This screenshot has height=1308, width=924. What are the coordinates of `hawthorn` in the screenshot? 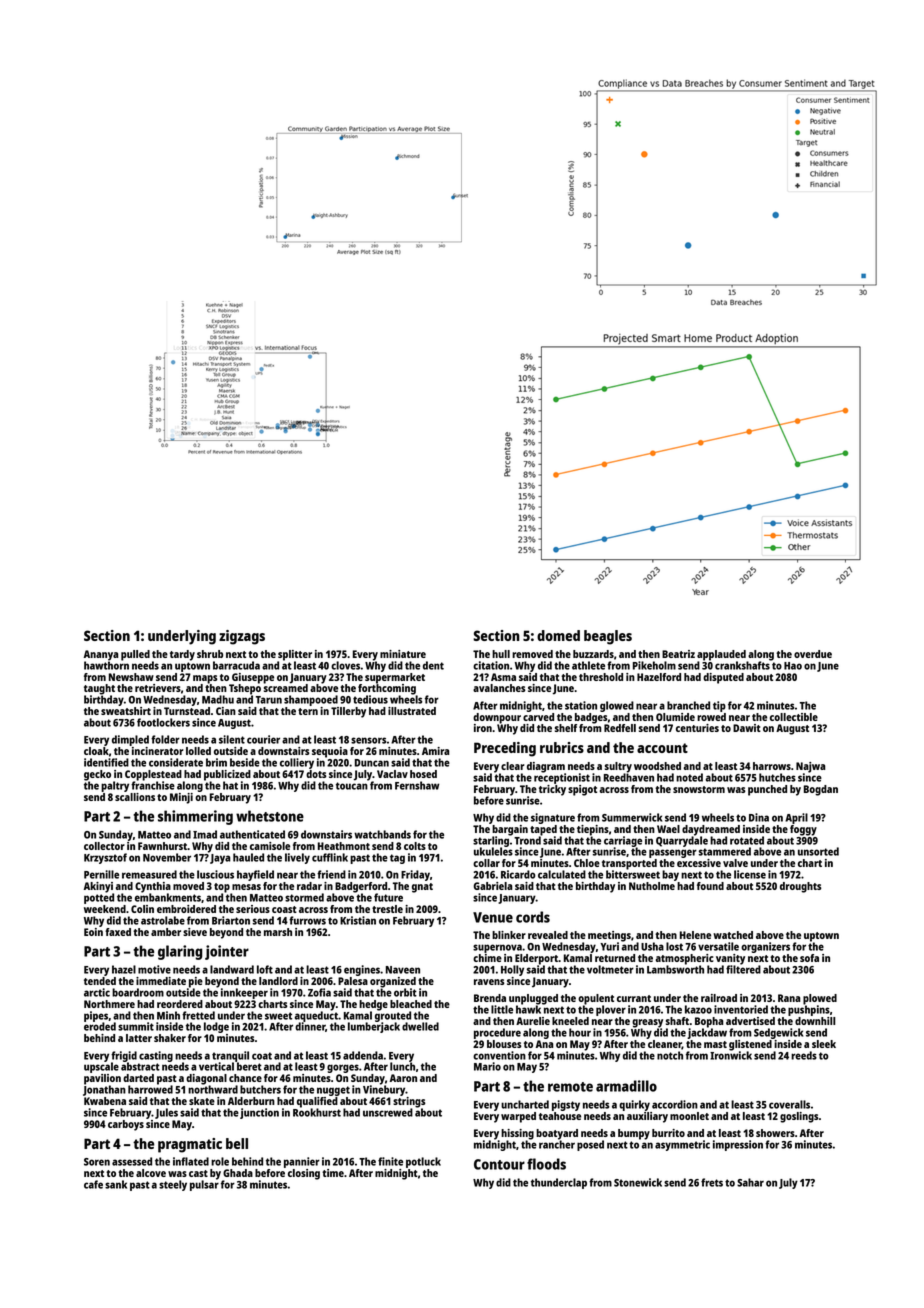 It's located at (106, 665).
